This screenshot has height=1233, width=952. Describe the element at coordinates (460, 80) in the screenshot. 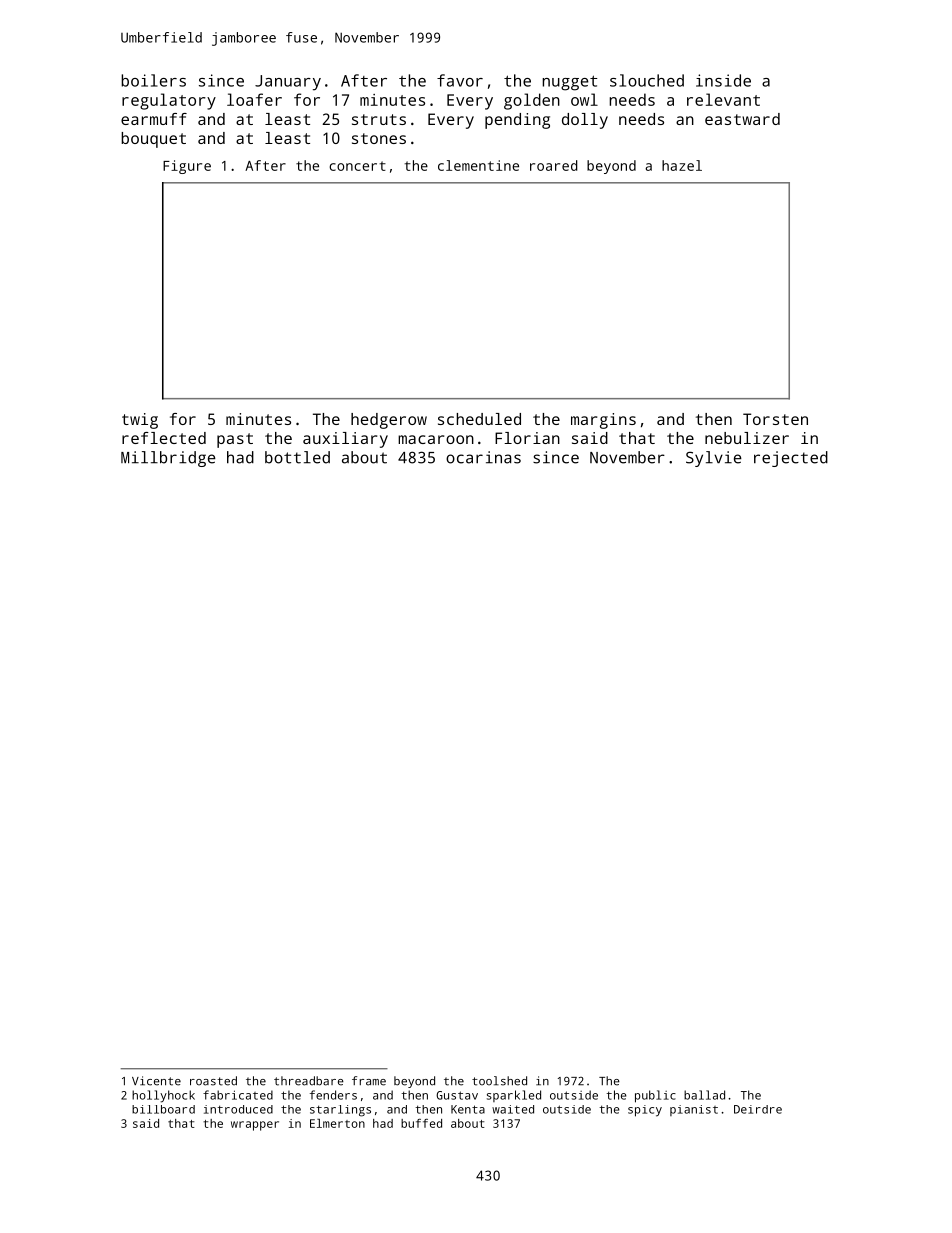

I see `favor` at that location.
